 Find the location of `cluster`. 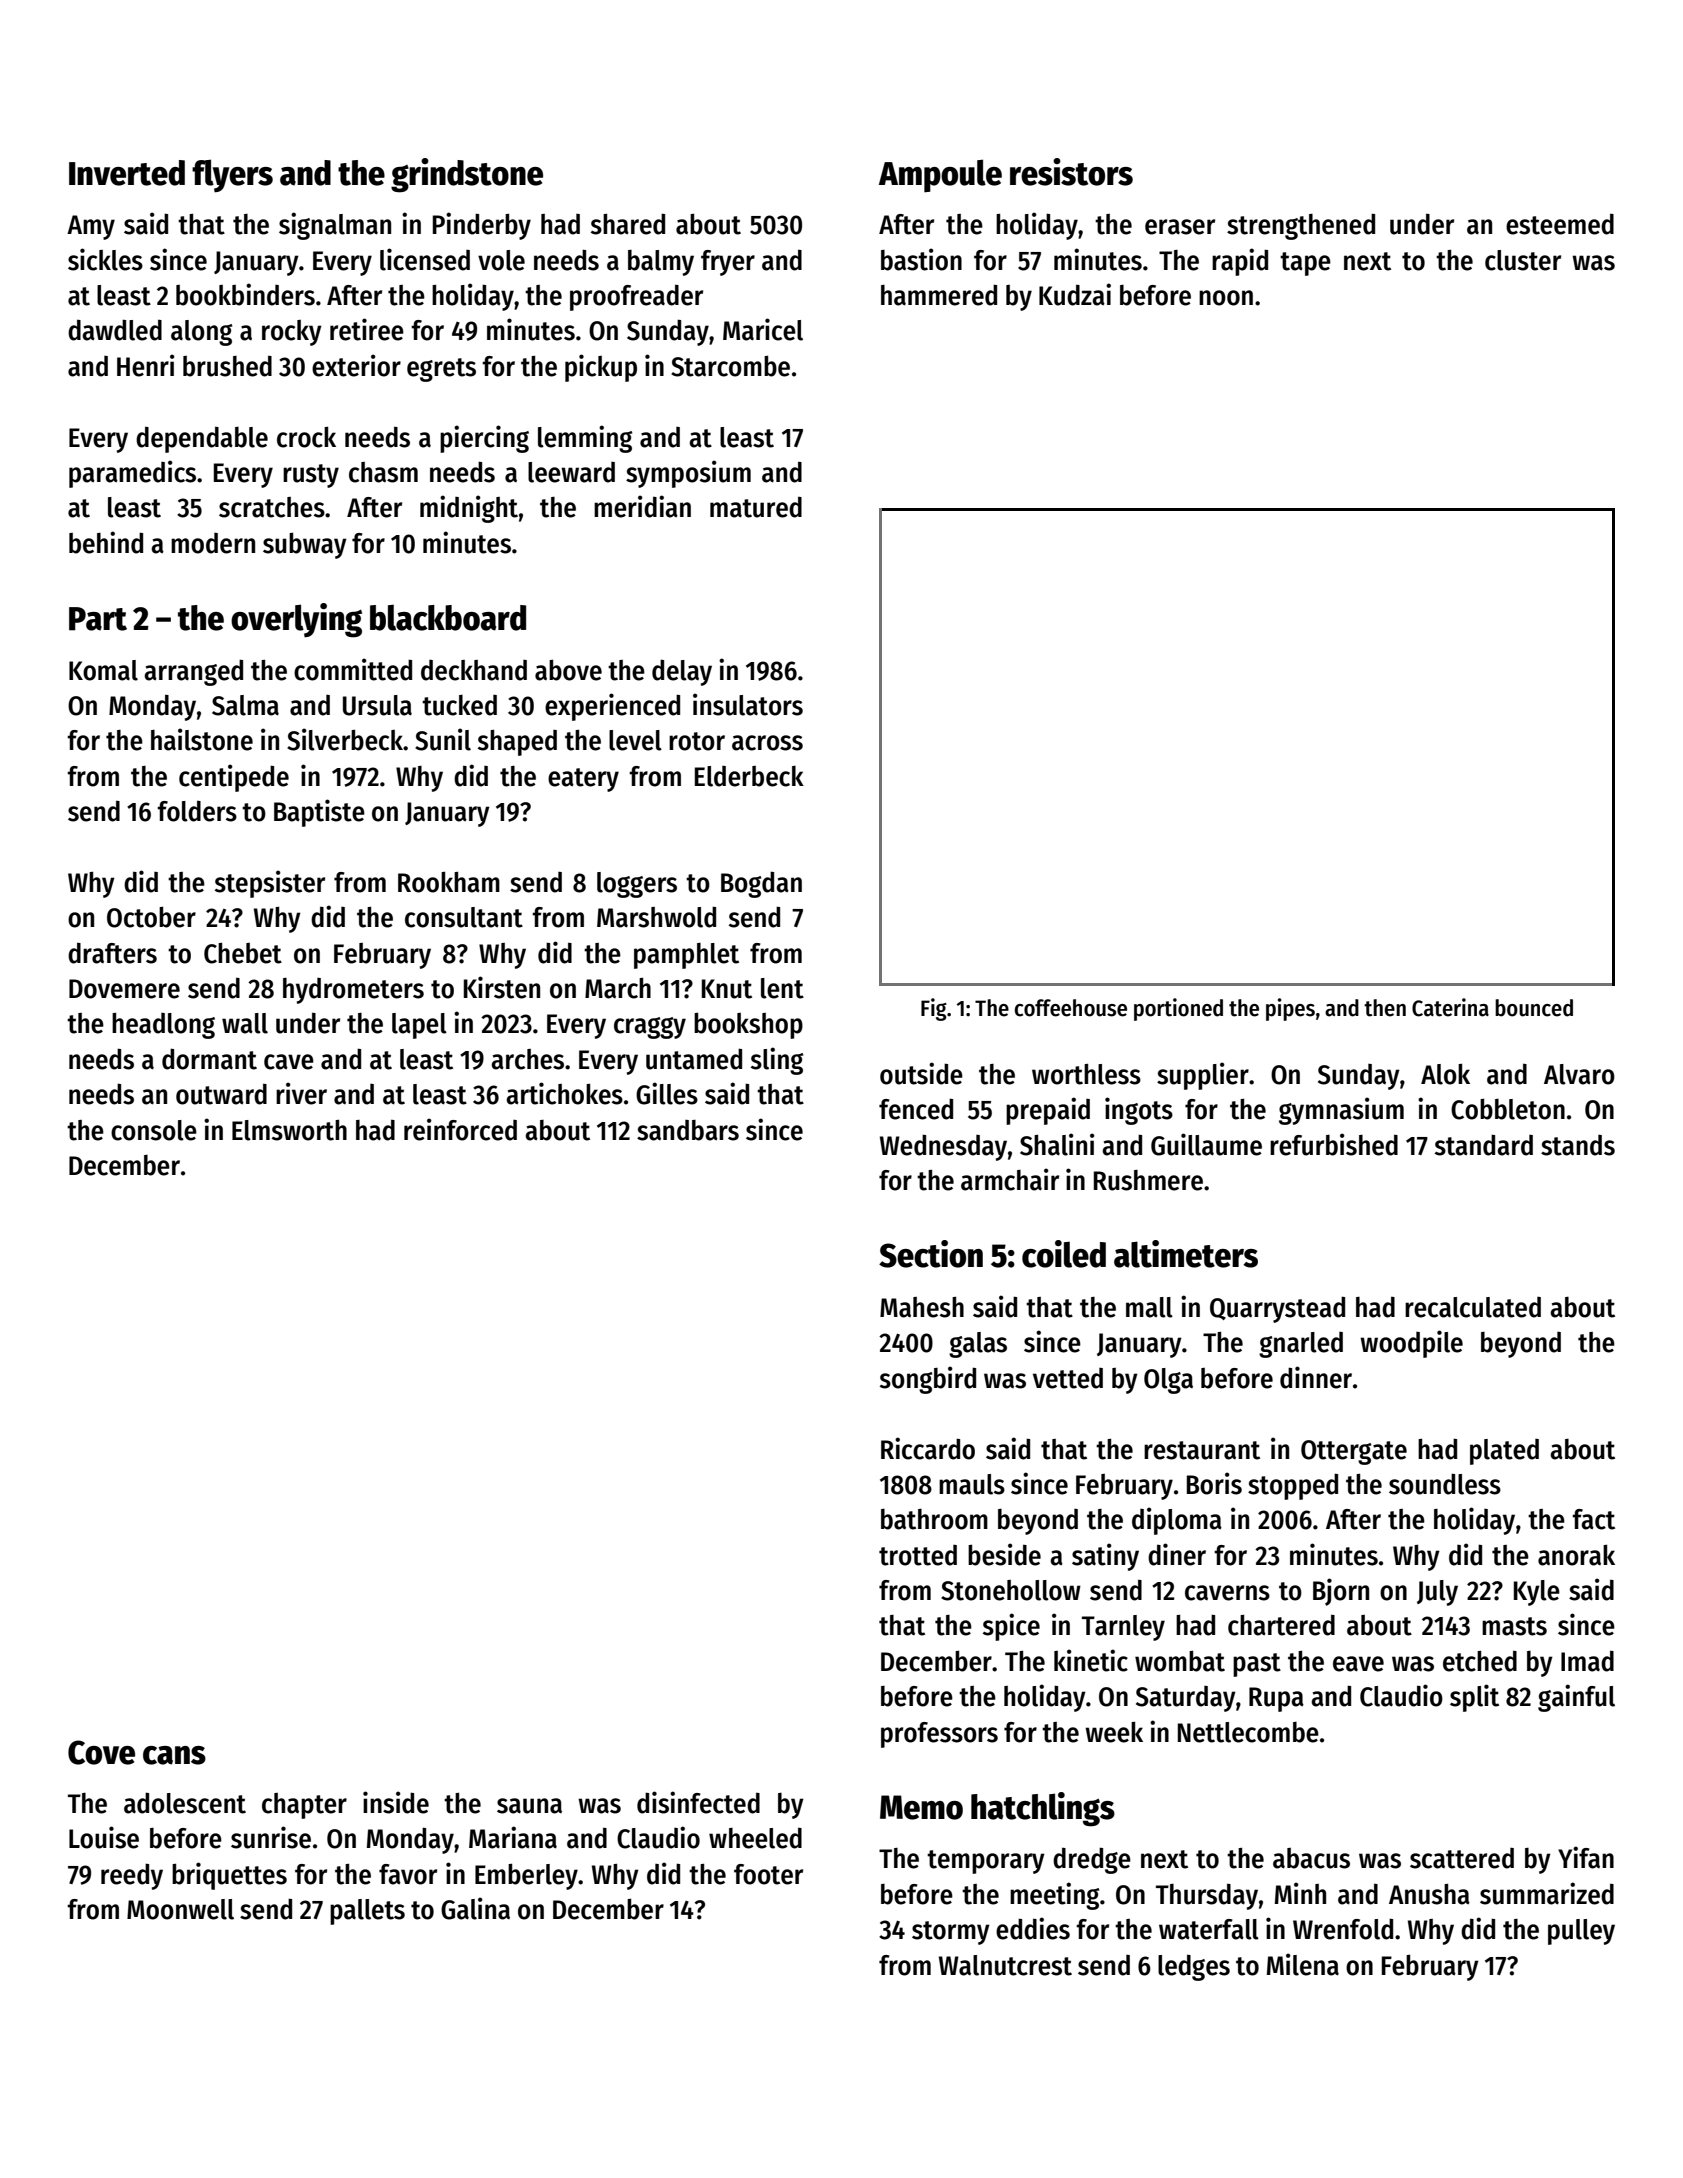

cluster is located at coordinates (1523, 260).
